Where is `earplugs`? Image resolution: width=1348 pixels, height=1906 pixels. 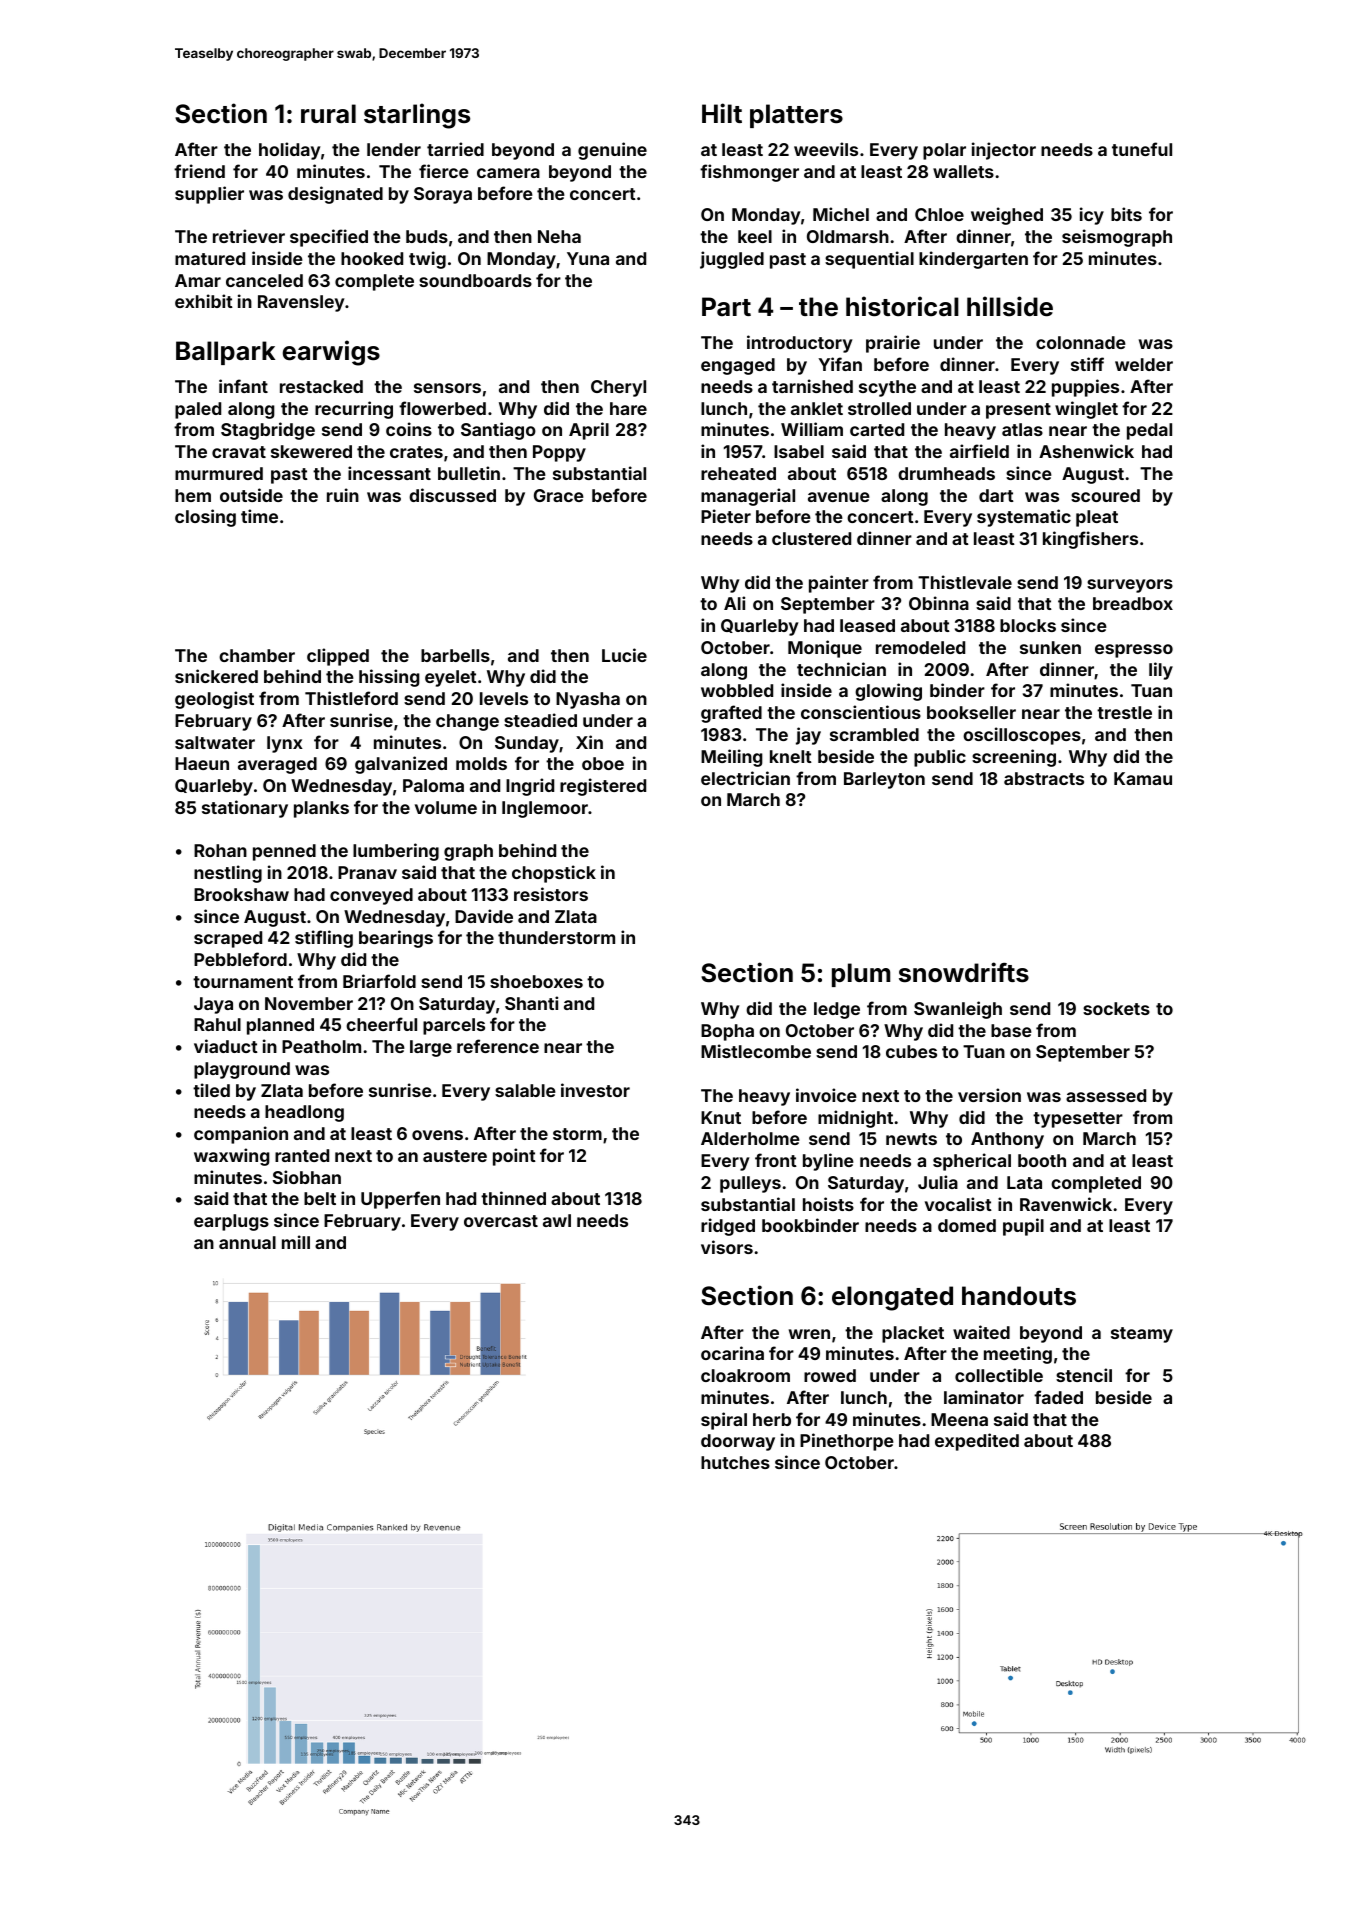 earplugs is located at coordinates (231, 1222).
